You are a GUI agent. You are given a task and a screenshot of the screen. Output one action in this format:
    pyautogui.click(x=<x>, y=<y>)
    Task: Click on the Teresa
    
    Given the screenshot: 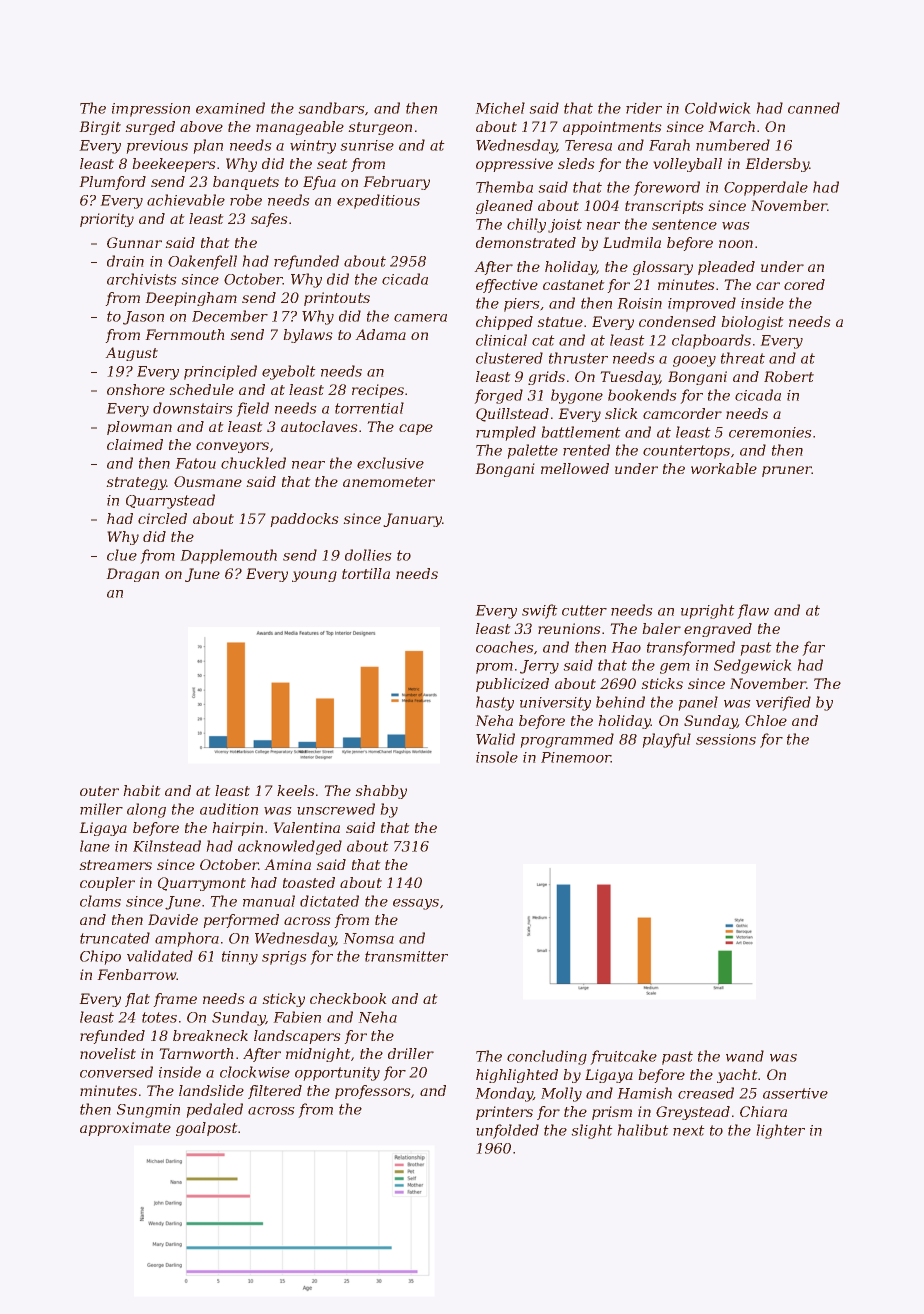 What is the action you would take?
    pyautogui.click(x=588, y=145)
